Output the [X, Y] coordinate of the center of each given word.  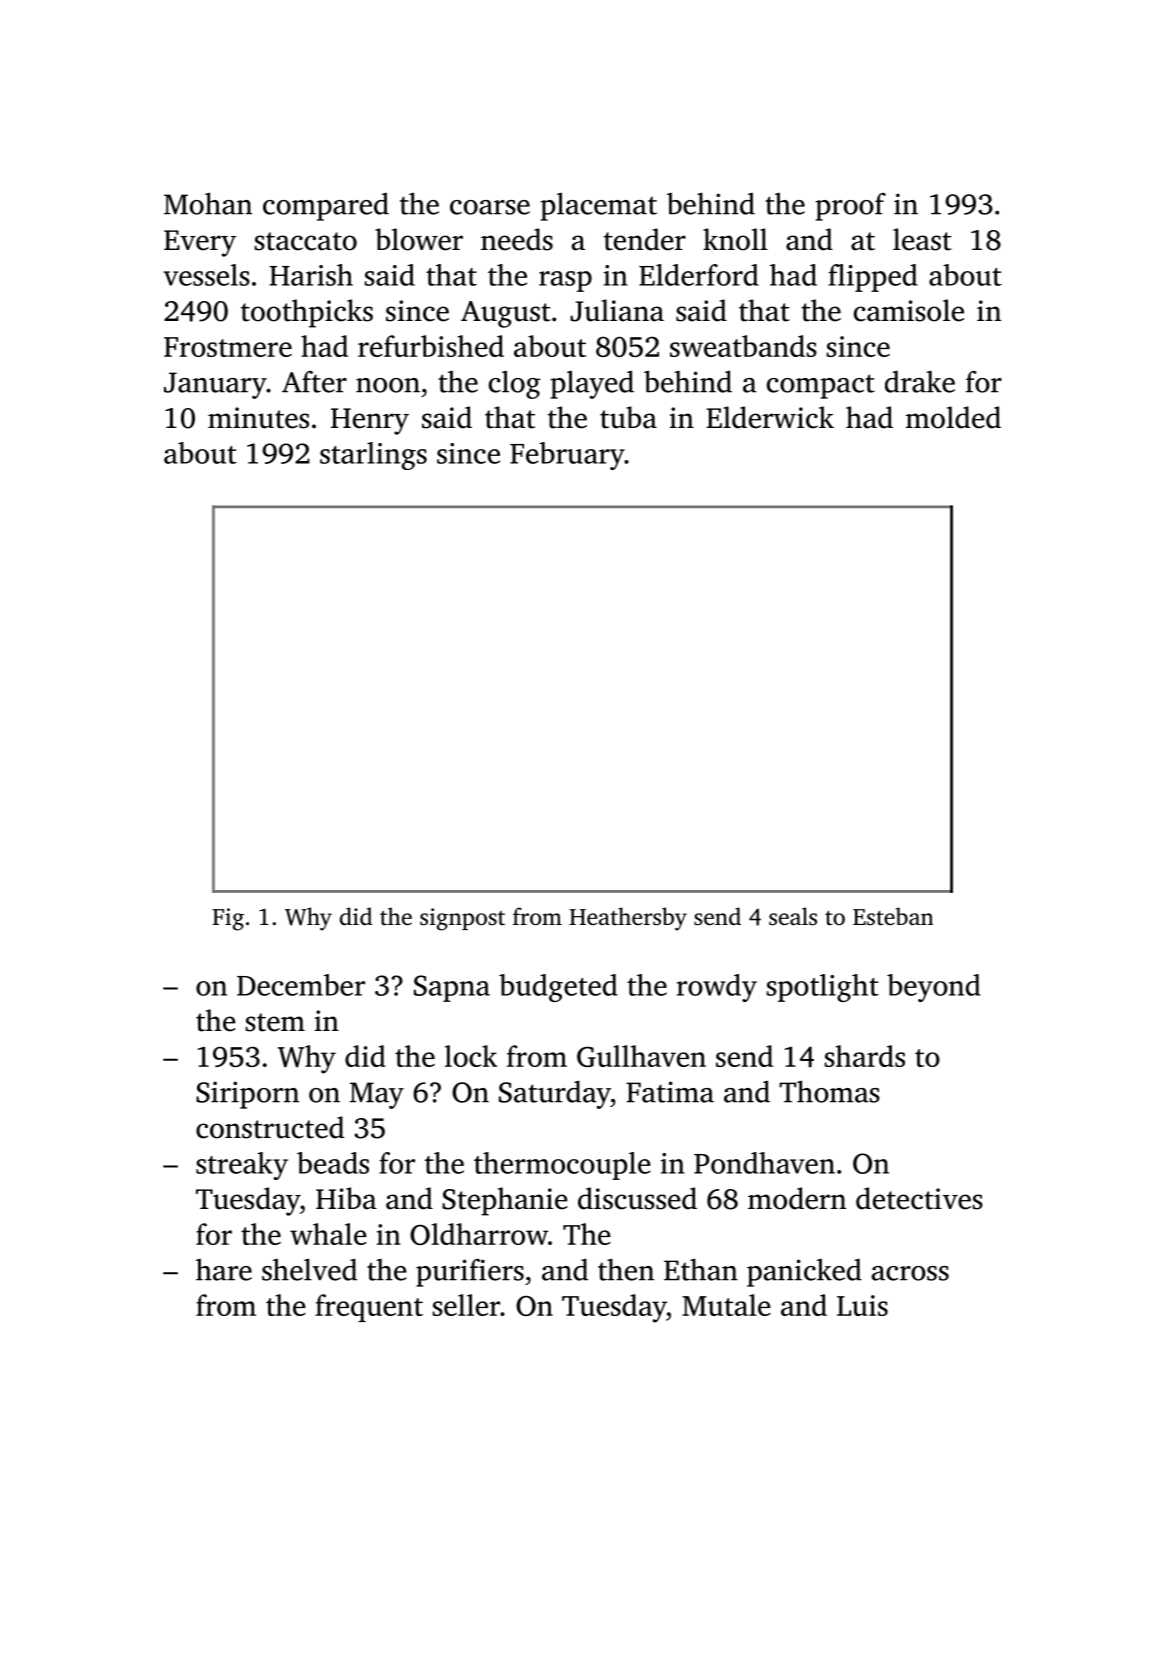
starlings [373, 456]
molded [953, 417]
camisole [909, 310]
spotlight [822, 988]
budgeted [558, 988]
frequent [369, 1308]
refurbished [431, 346]
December [301, 985]
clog [515, 385]
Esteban [893, 916]
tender [645, 239]
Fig [228, 919]
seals [793, 916]
